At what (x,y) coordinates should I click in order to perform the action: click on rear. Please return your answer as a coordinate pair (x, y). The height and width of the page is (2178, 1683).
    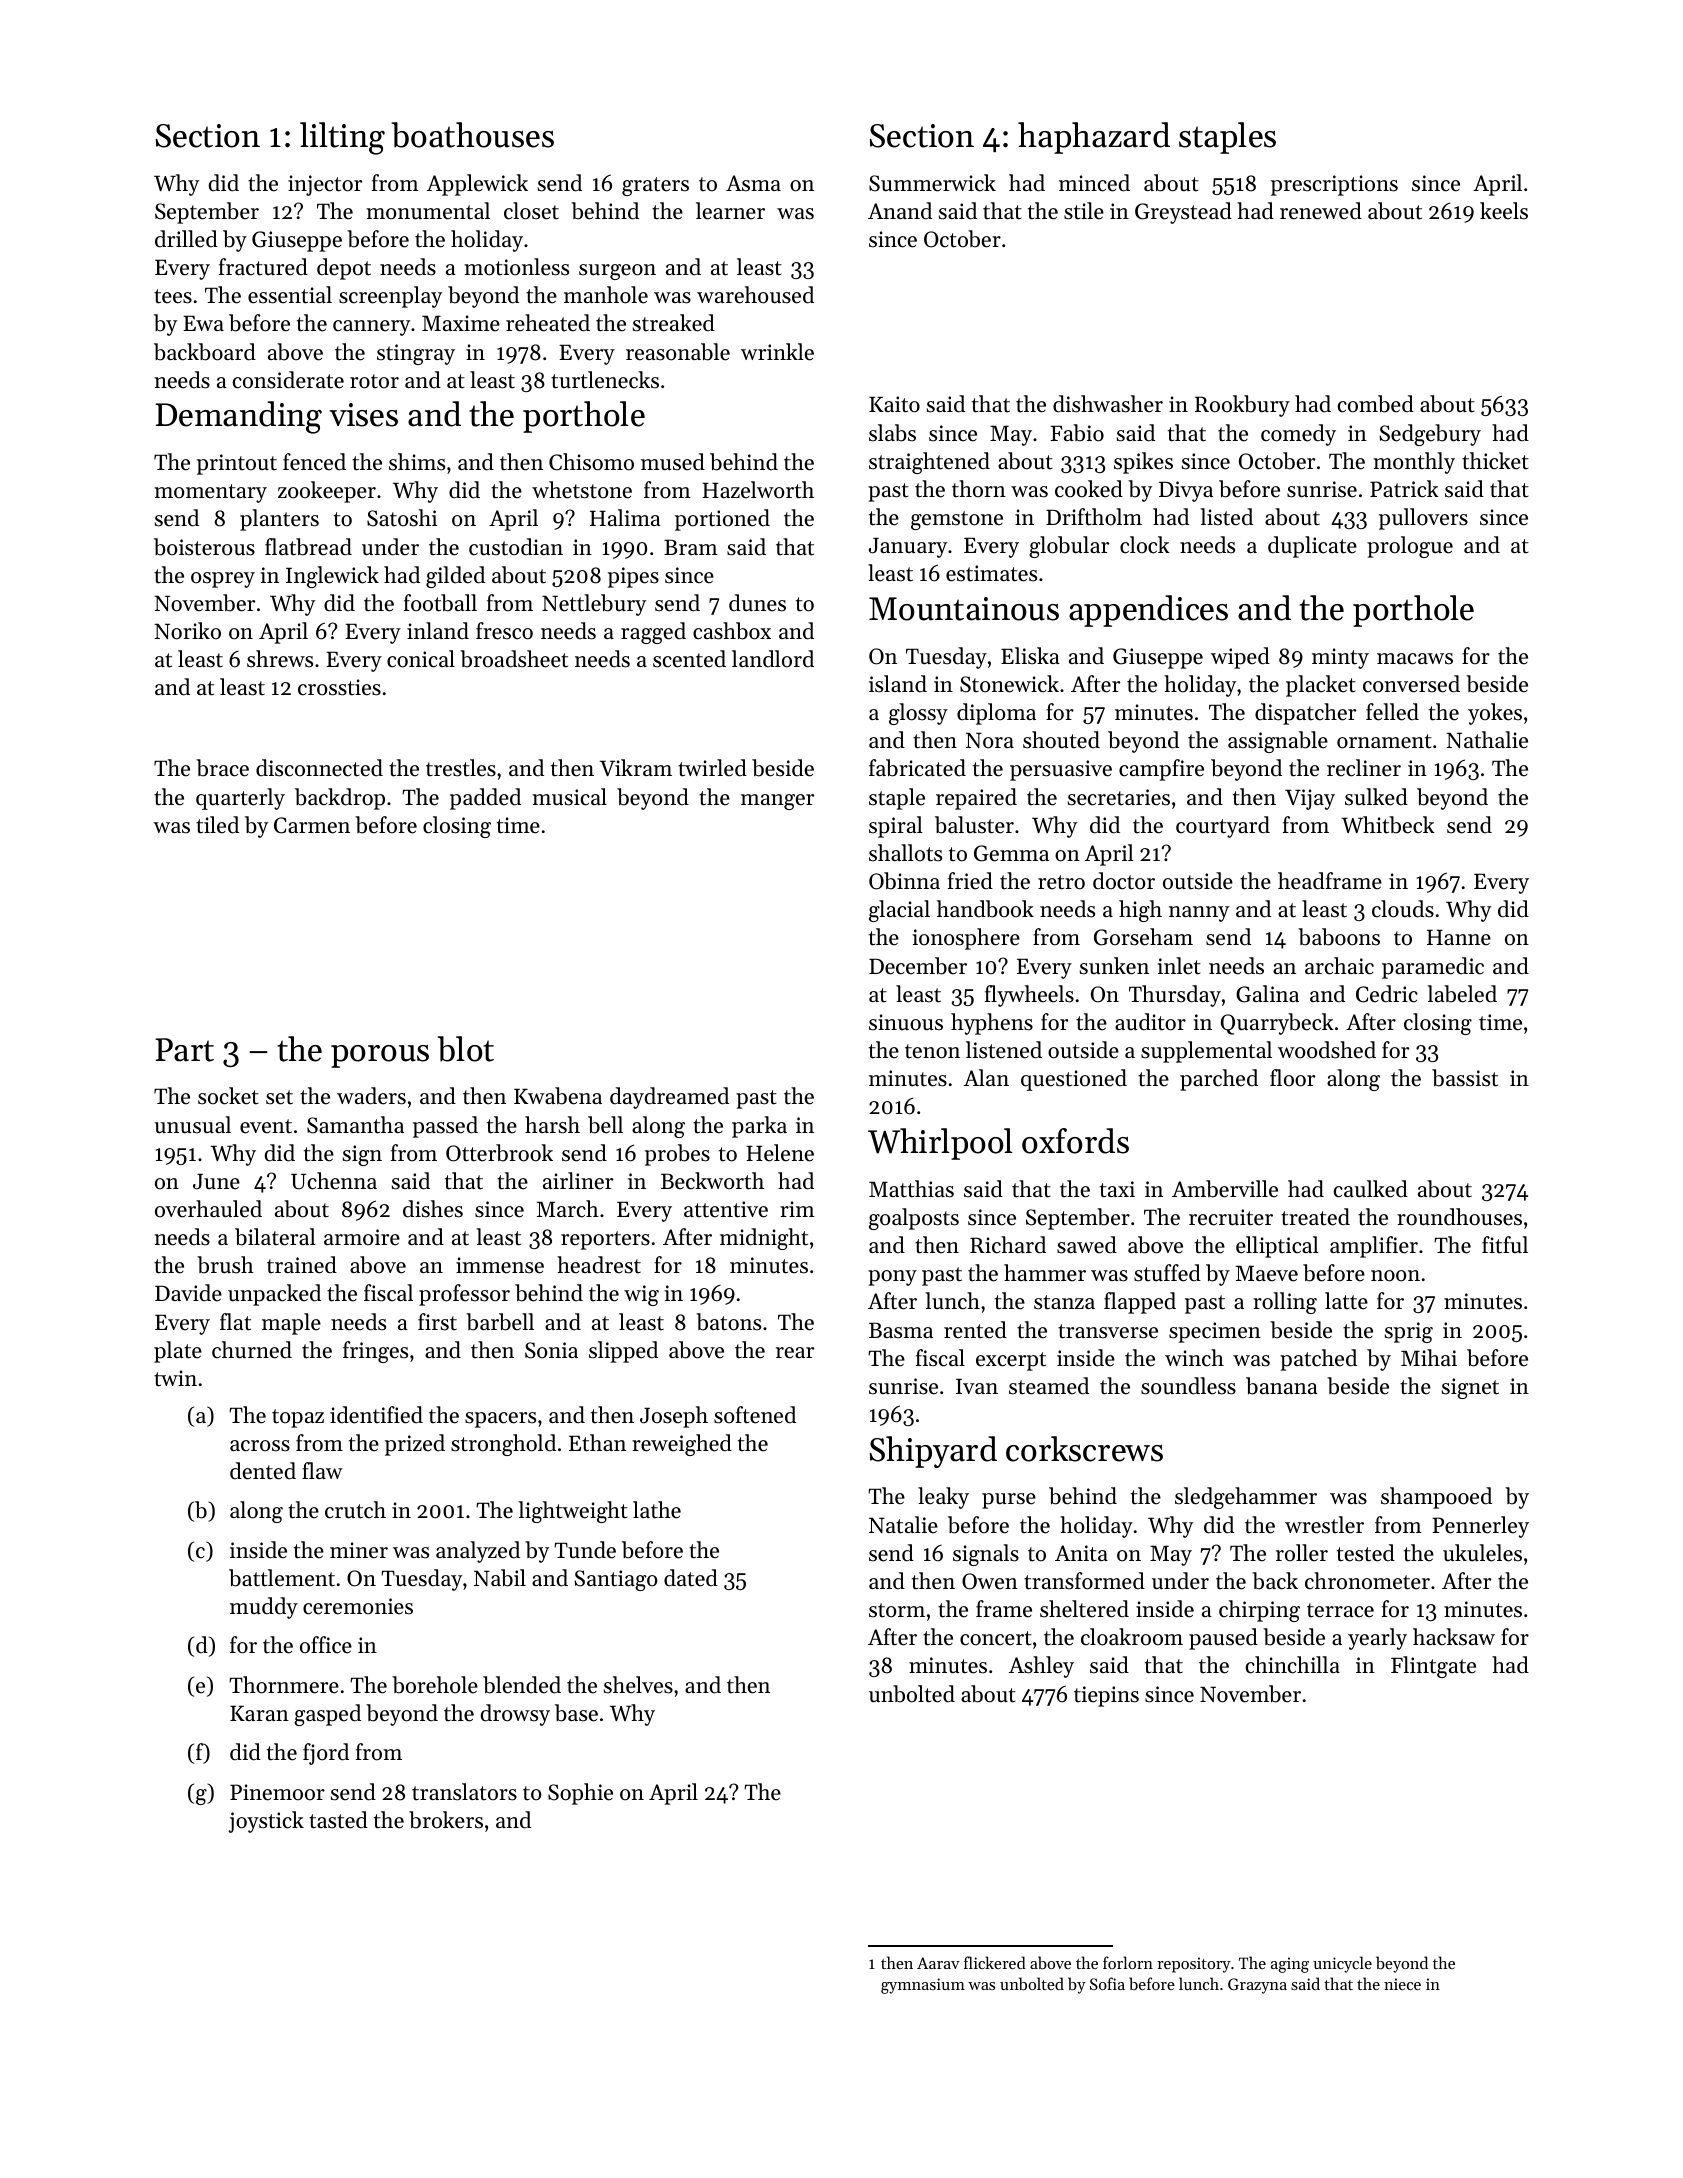
    Looking at the image, I should click on (795, 1353).
